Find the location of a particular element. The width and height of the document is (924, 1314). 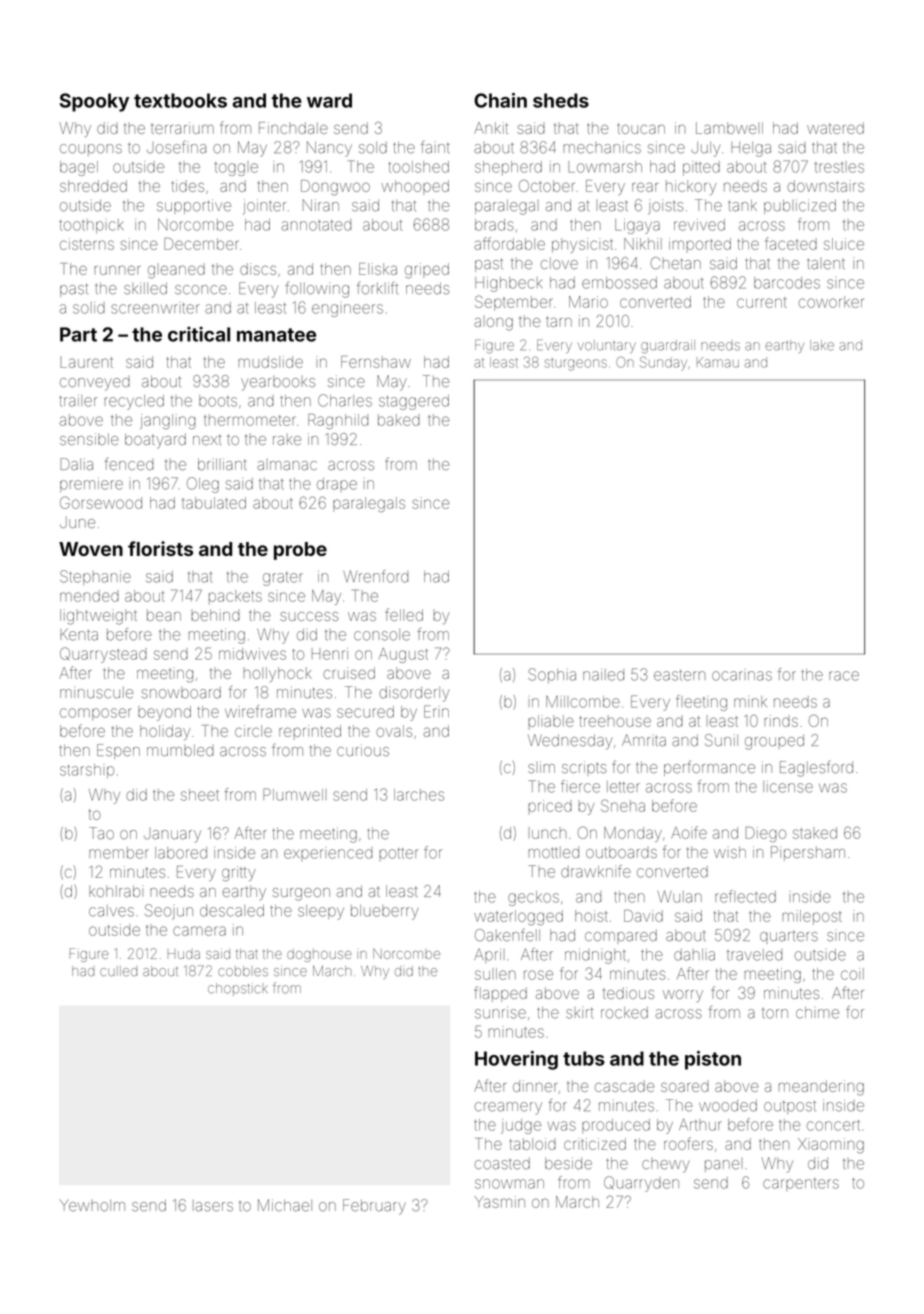

watered is located at coordinates (835, 128).
